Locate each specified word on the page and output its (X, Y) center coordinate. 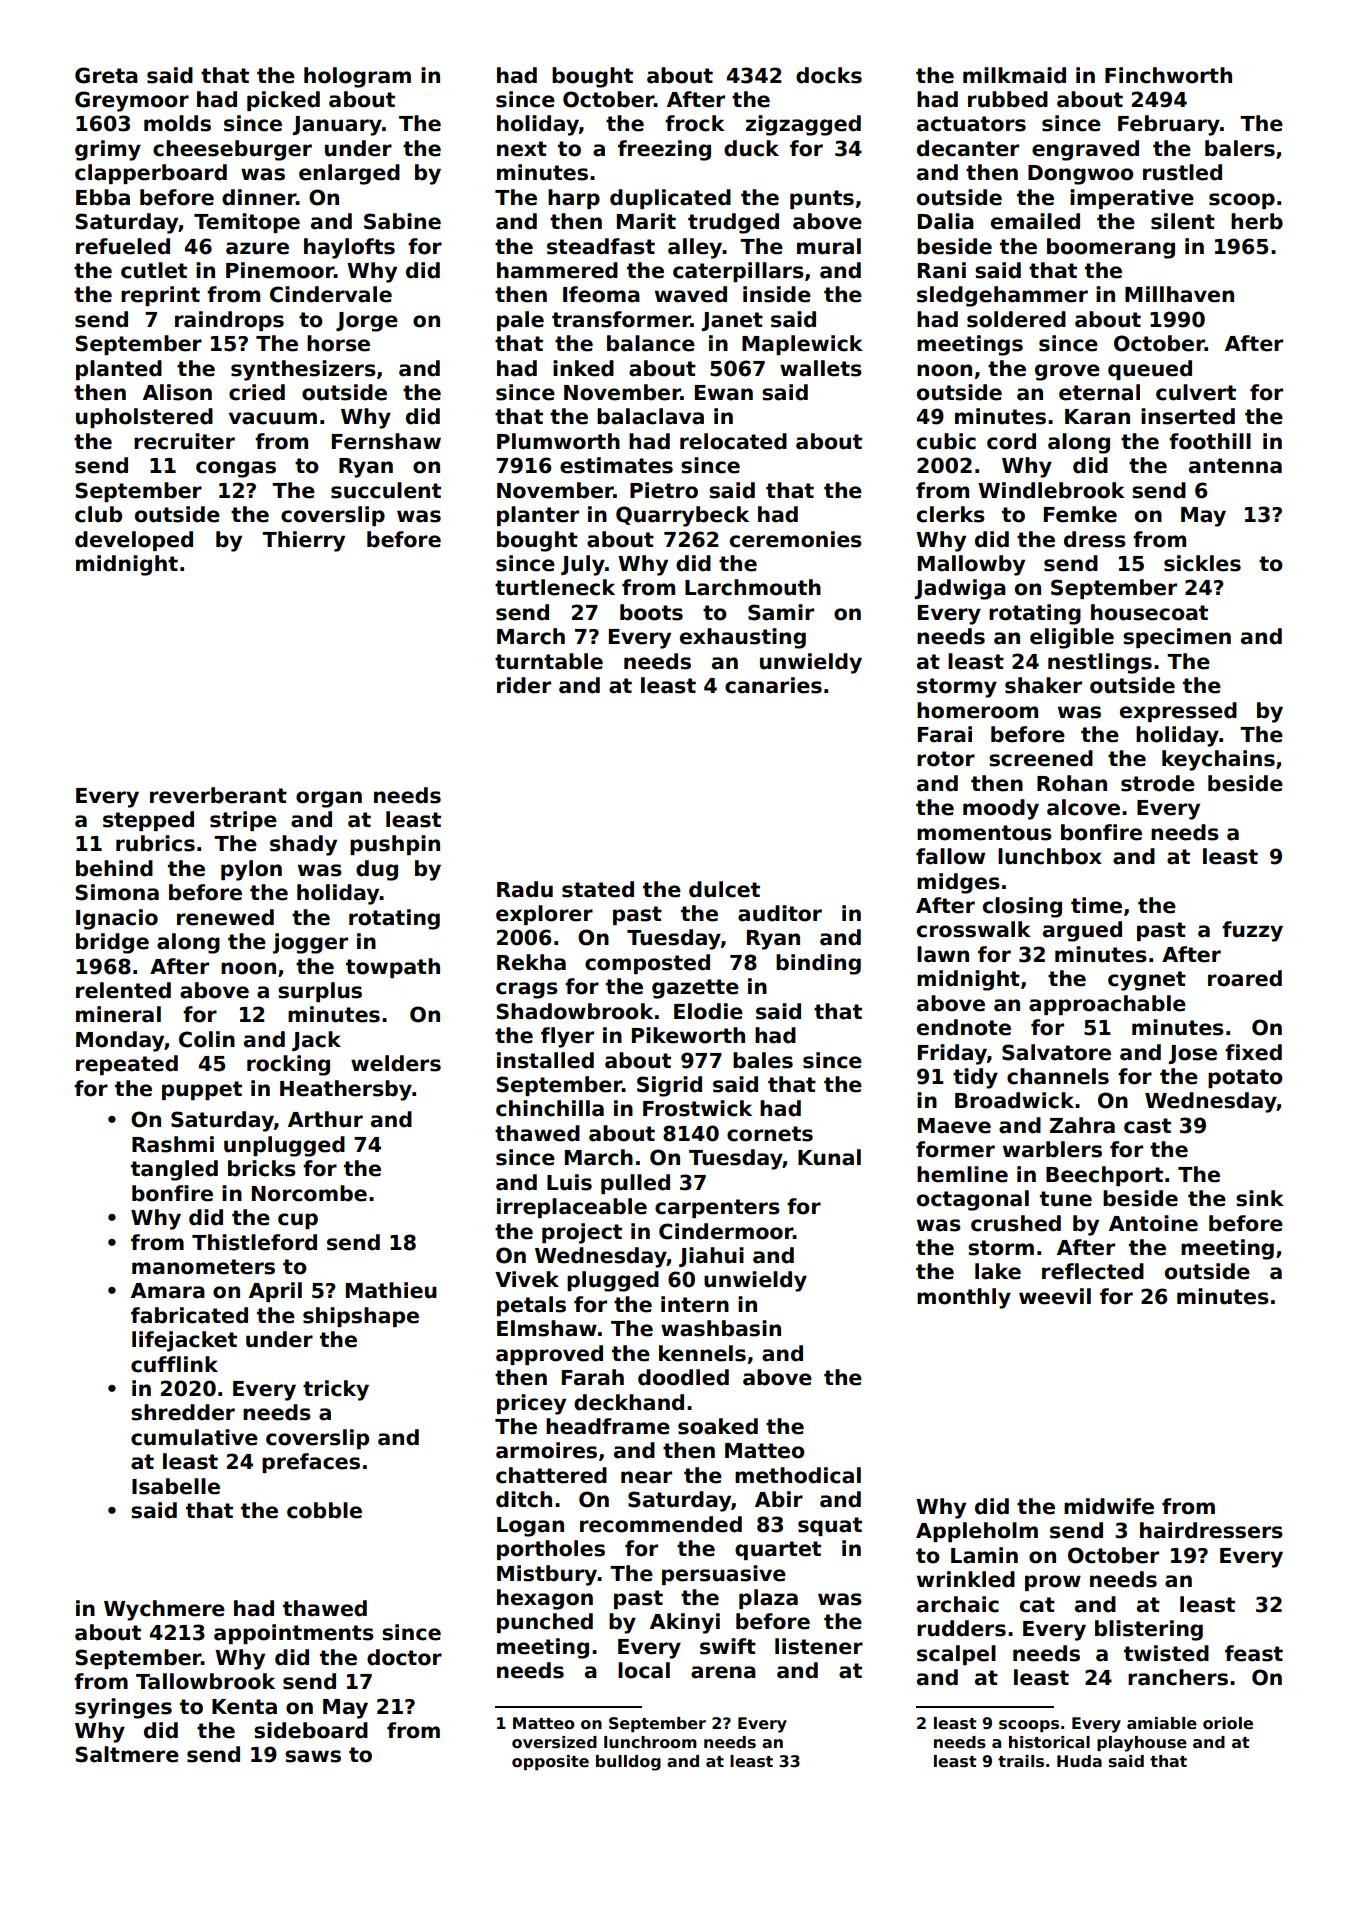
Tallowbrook (205, 1681)
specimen (1177, 638)
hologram (357, 77)
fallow (950, 856)
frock (695, 123)
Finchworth (1168, 75)
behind (114, 868)
